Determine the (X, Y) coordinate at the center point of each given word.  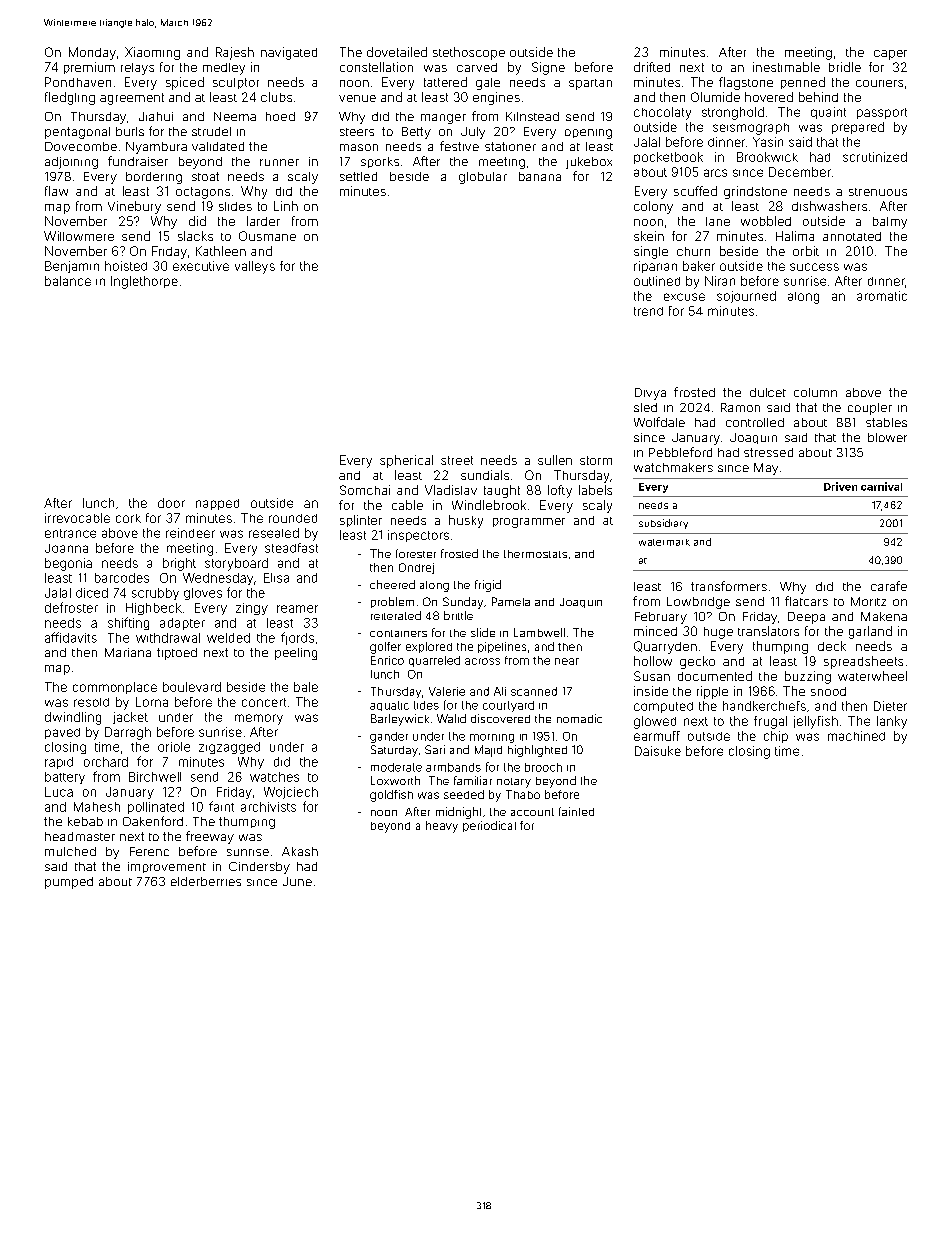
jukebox (589, 163)
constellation (376, 67)
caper (890, 55)
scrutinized (875, 157)
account (532, 812)
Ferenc (149, 851)
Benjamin (72, 267)
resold (91, 702)
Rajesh (235, 53)
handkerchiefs (764, 706)
